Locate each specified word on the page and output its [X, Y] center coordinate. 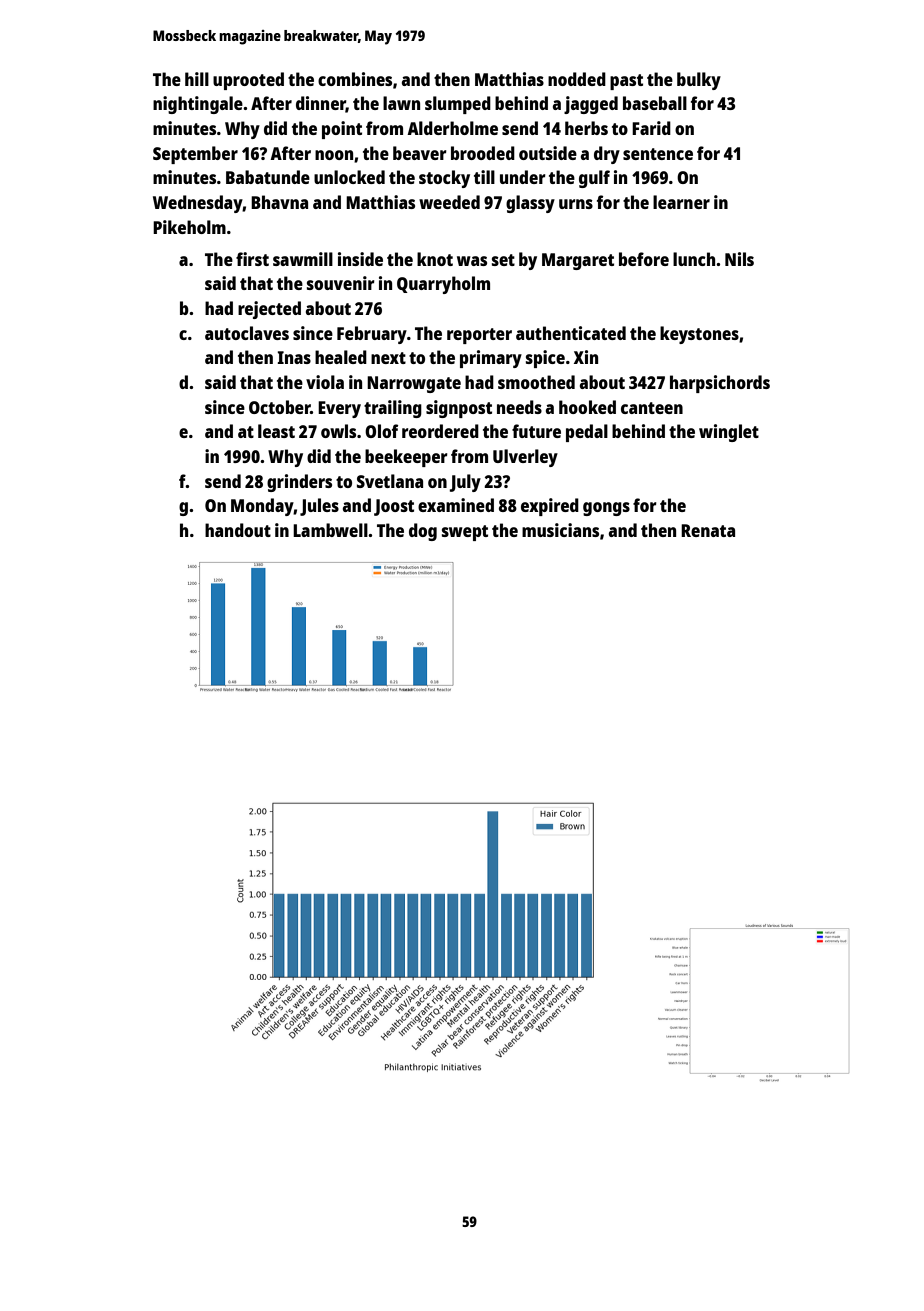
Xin [586, 357]
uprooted [248, 81]
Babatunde [268, 177]
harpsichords [720, 384]
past [626, 82]
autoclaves [247, 333]
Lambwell [330, 530]
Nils [739, 259]
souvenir [341, 283]
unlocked [349, 177]
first [252, 259]
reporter [479, 336]
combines [355, 79]
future [536, 431]
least [276, 431]
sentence [658, 154]
